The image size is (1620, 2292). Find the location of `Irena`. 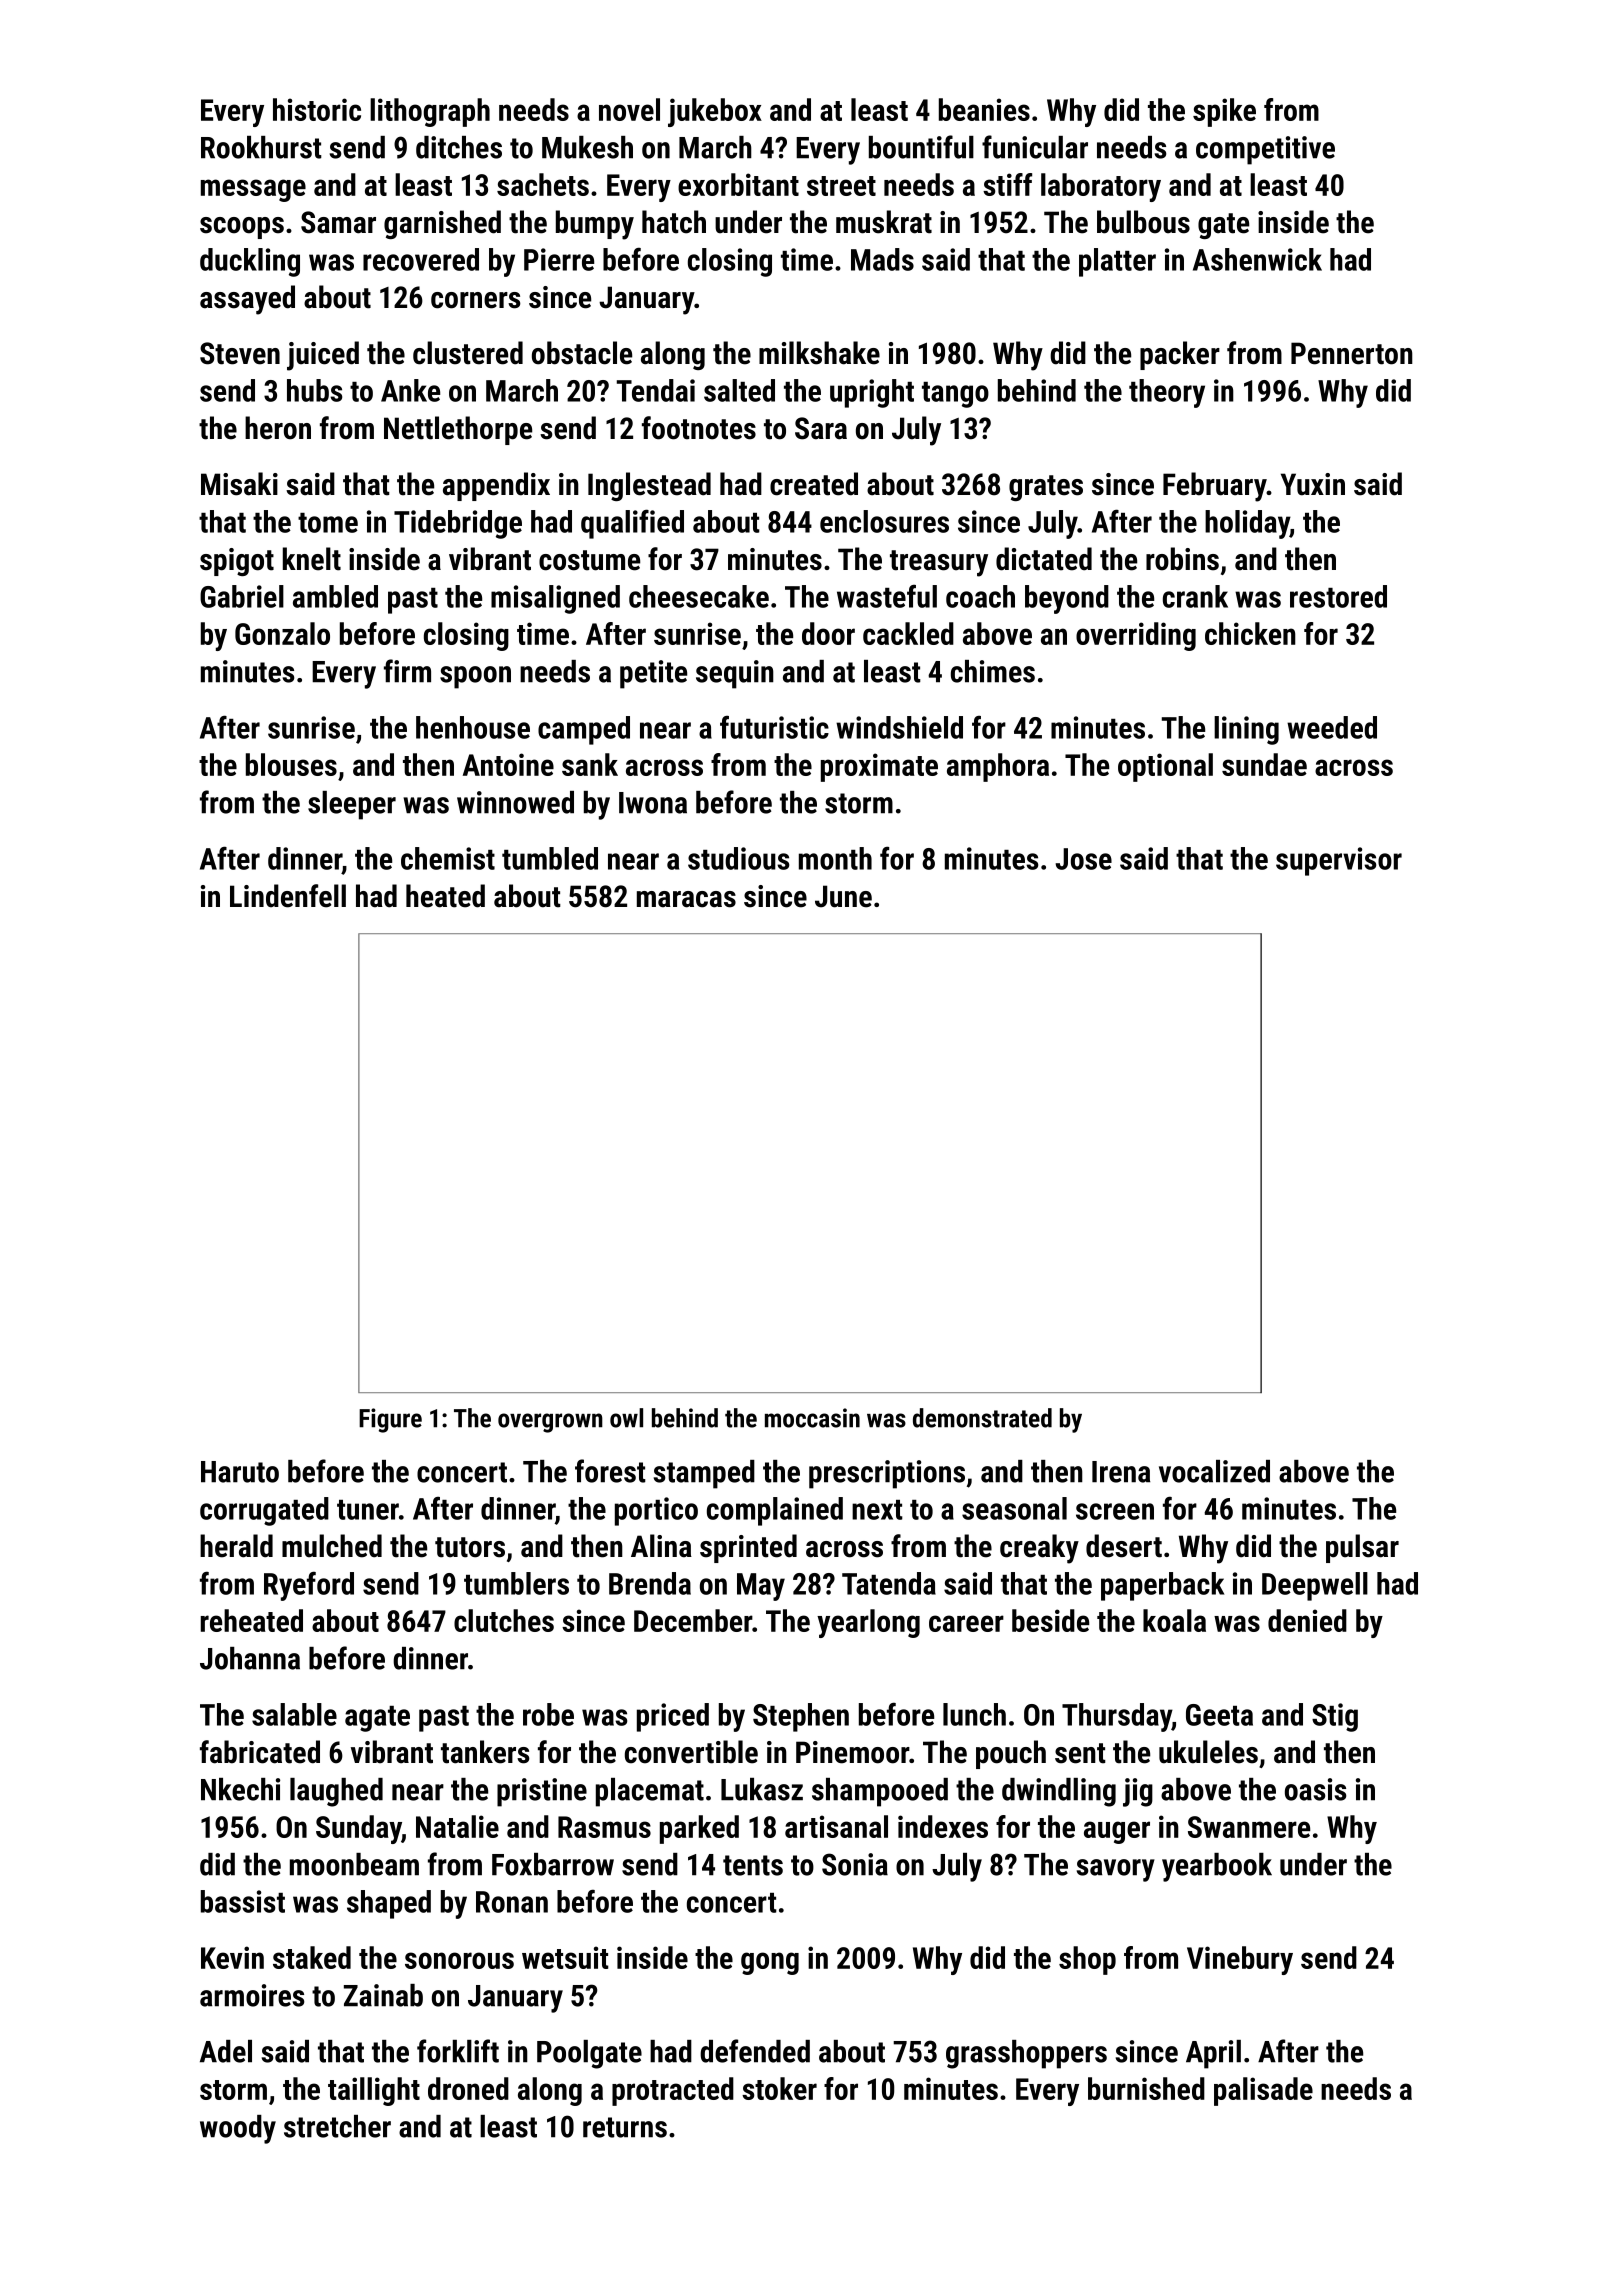

Irena is located at coordinates (1121, 1472).
